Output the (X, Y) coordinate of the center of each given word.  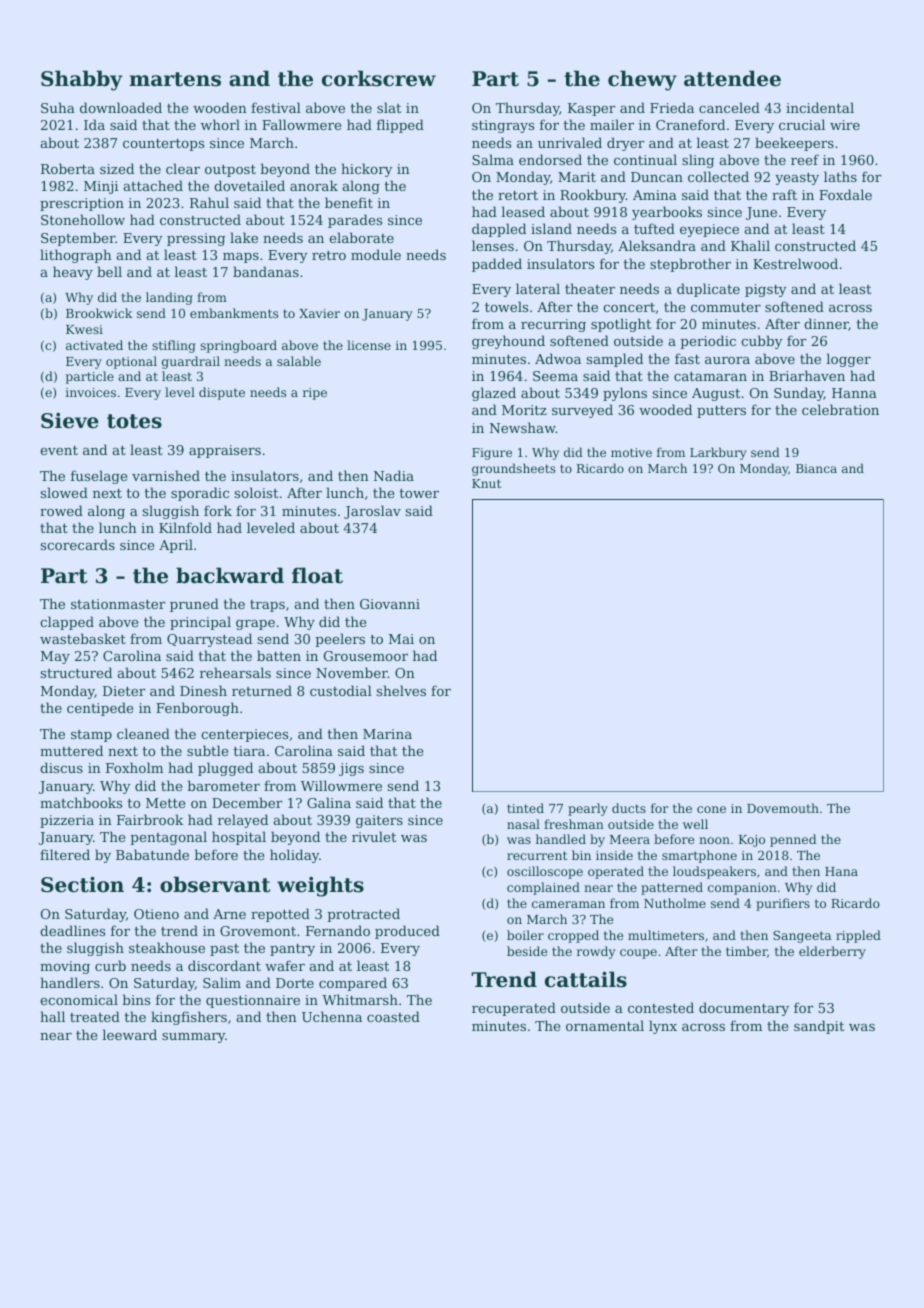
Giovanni (390, 604)
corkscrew (379, 78)
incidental (820, 107)
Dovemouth (783, 808)
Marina (387, 734)
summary (193, 1038)
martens (175, 79)
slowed (64, 492)
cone (711, 809)
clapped (67, 623)
